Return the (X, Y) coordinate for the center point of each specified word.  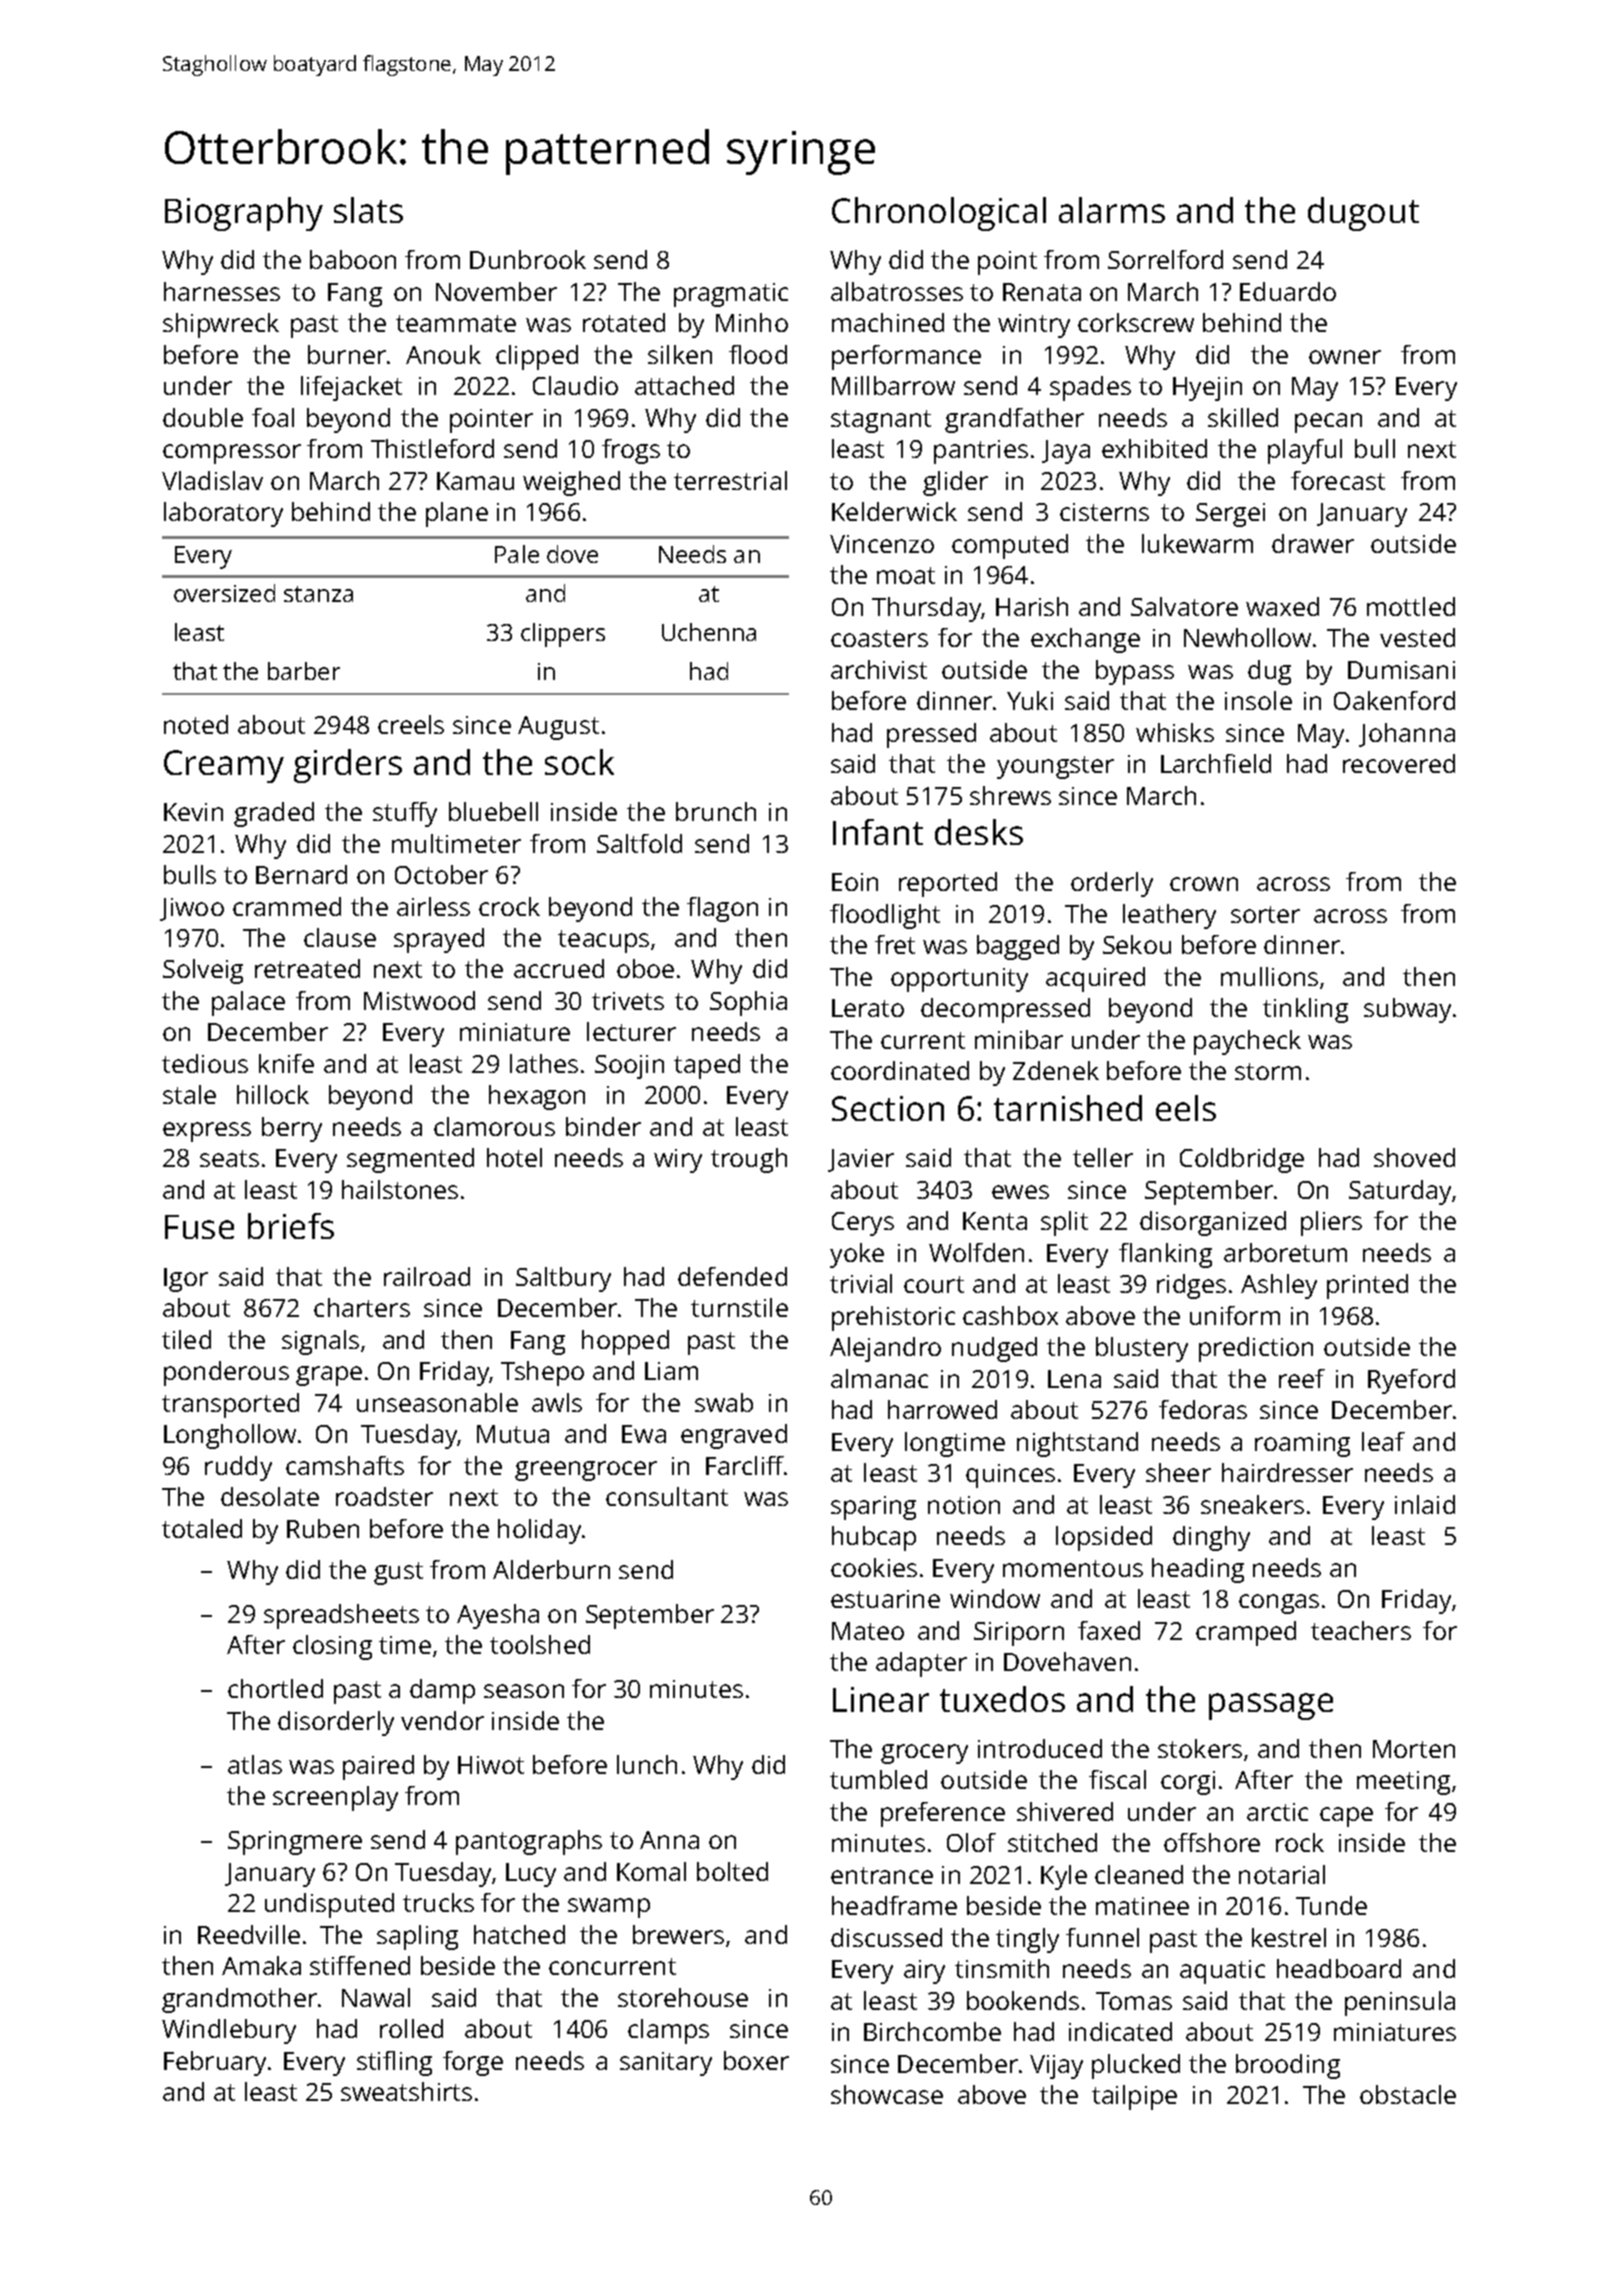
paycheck (1247, 1042)
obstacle (1408, 2094)
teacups (603, 941)
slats (368, 210)
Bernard (301, 874)
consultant (667, 1496)
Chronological (939, 214)
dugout (1363, 214)
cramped (1246, 1633)
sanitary (666, 2064)
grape (329, 1376)
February (215, 2063)
